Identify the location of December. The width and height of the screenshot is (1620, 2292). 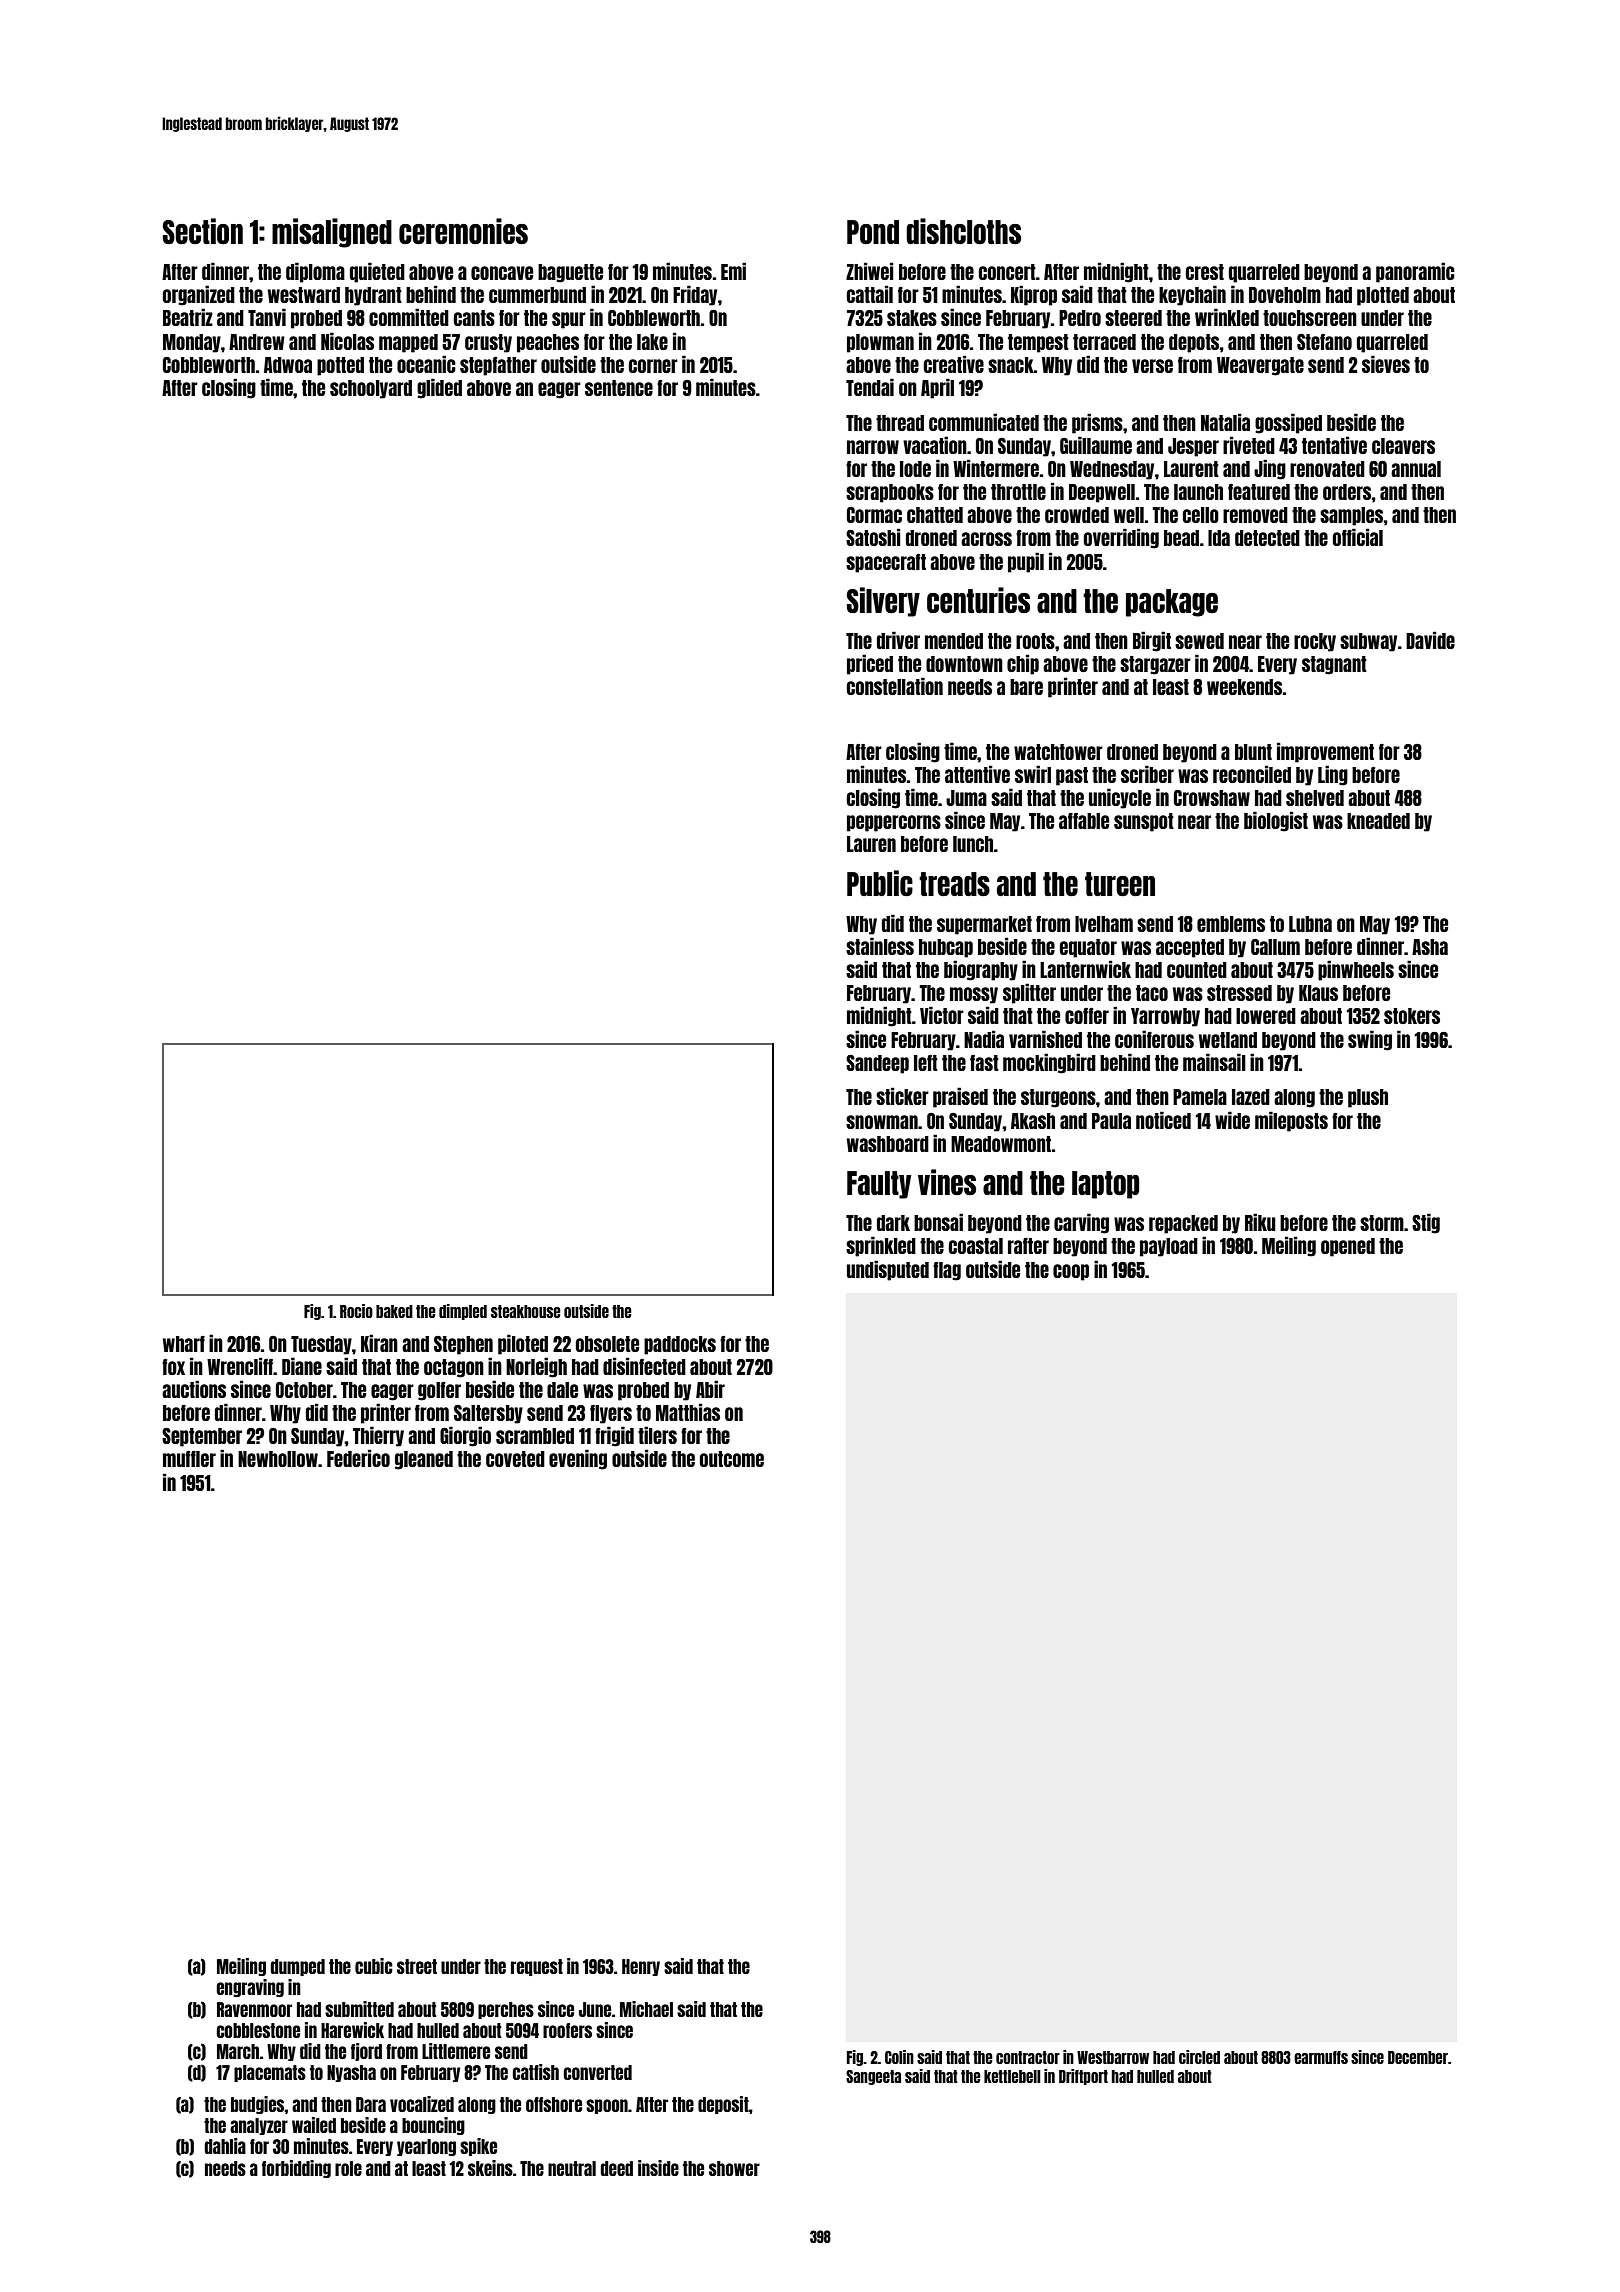
(1418, 2057).
